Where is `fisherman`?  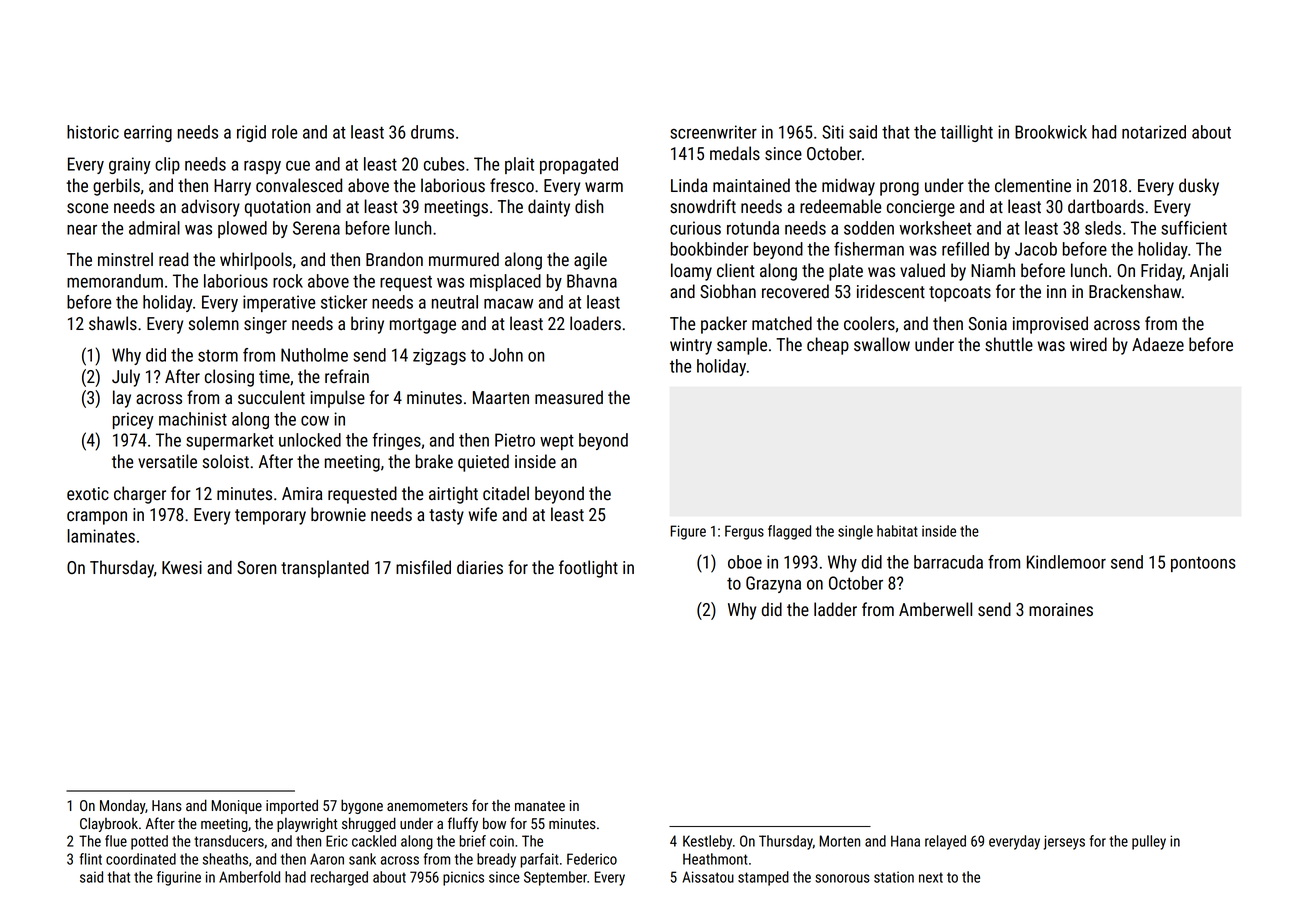 fisherman is located at coordinates (869, 249).
